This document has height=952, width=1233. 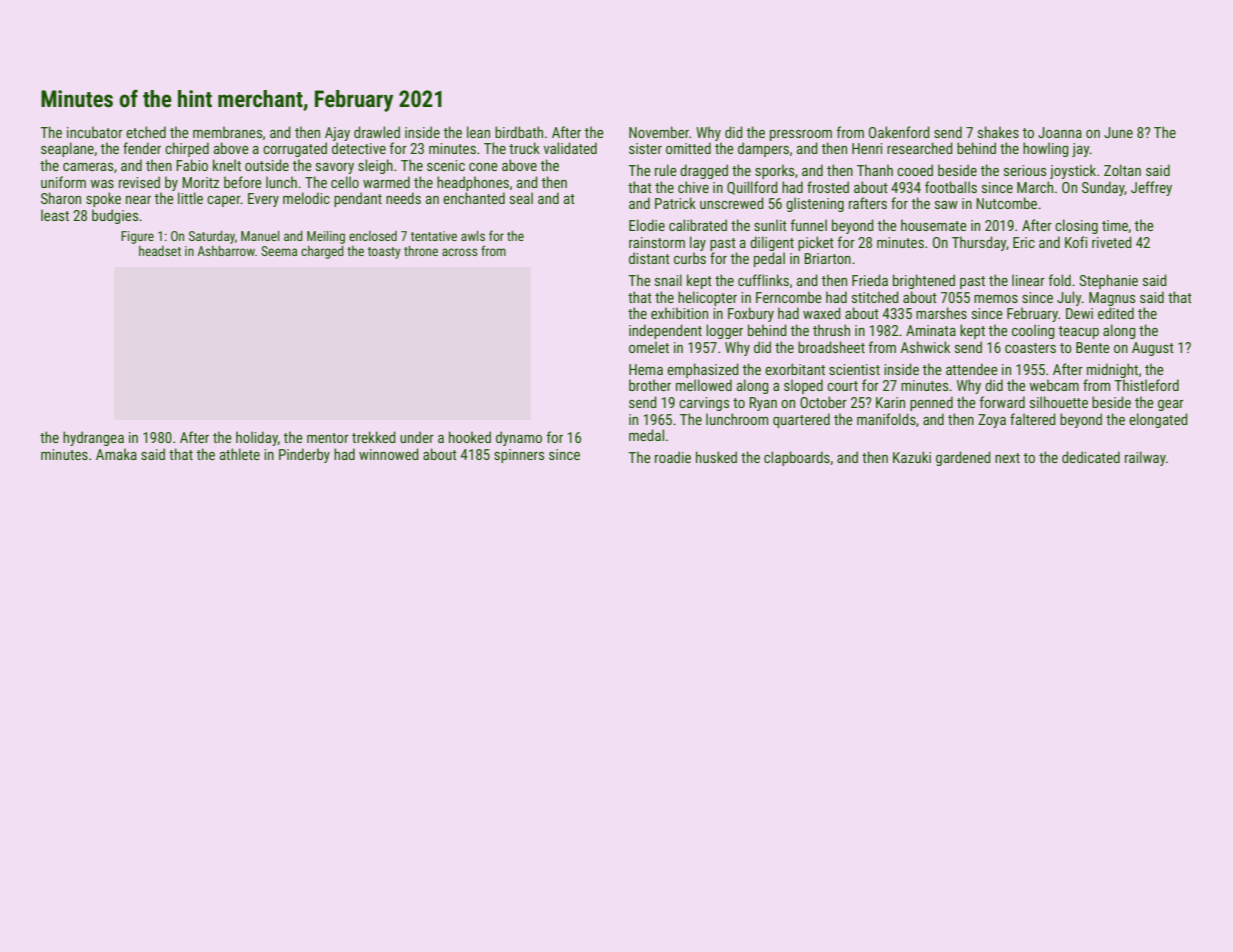 What do you see at coordinates (1115, 225) in the document?
I see `time` at bounding box center [1115, 225].
